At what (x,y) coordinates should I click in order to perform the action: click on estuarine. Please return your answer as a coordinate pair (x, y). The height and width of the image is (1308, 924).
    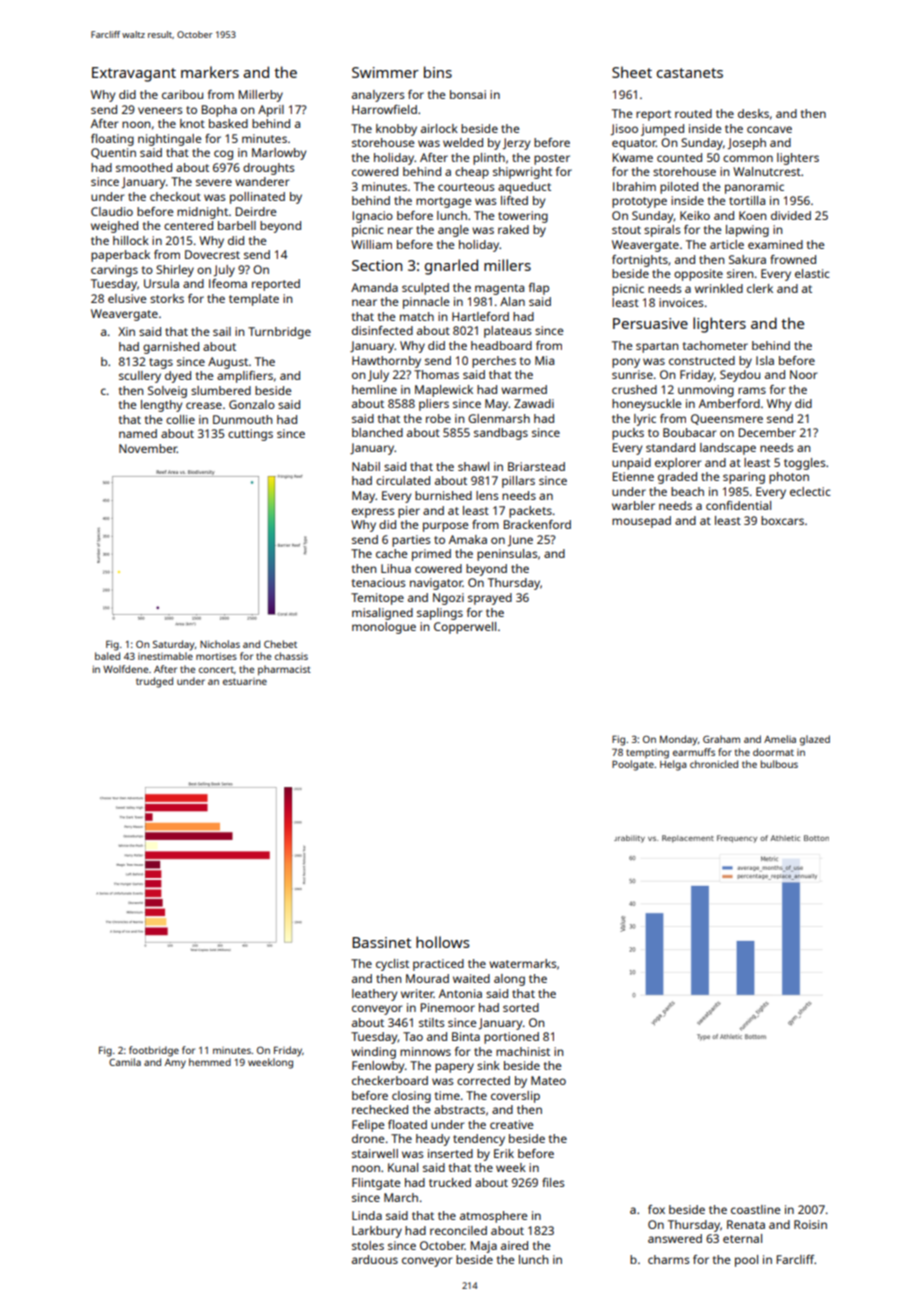
    Looking at the image, I should click on (245, 681).
